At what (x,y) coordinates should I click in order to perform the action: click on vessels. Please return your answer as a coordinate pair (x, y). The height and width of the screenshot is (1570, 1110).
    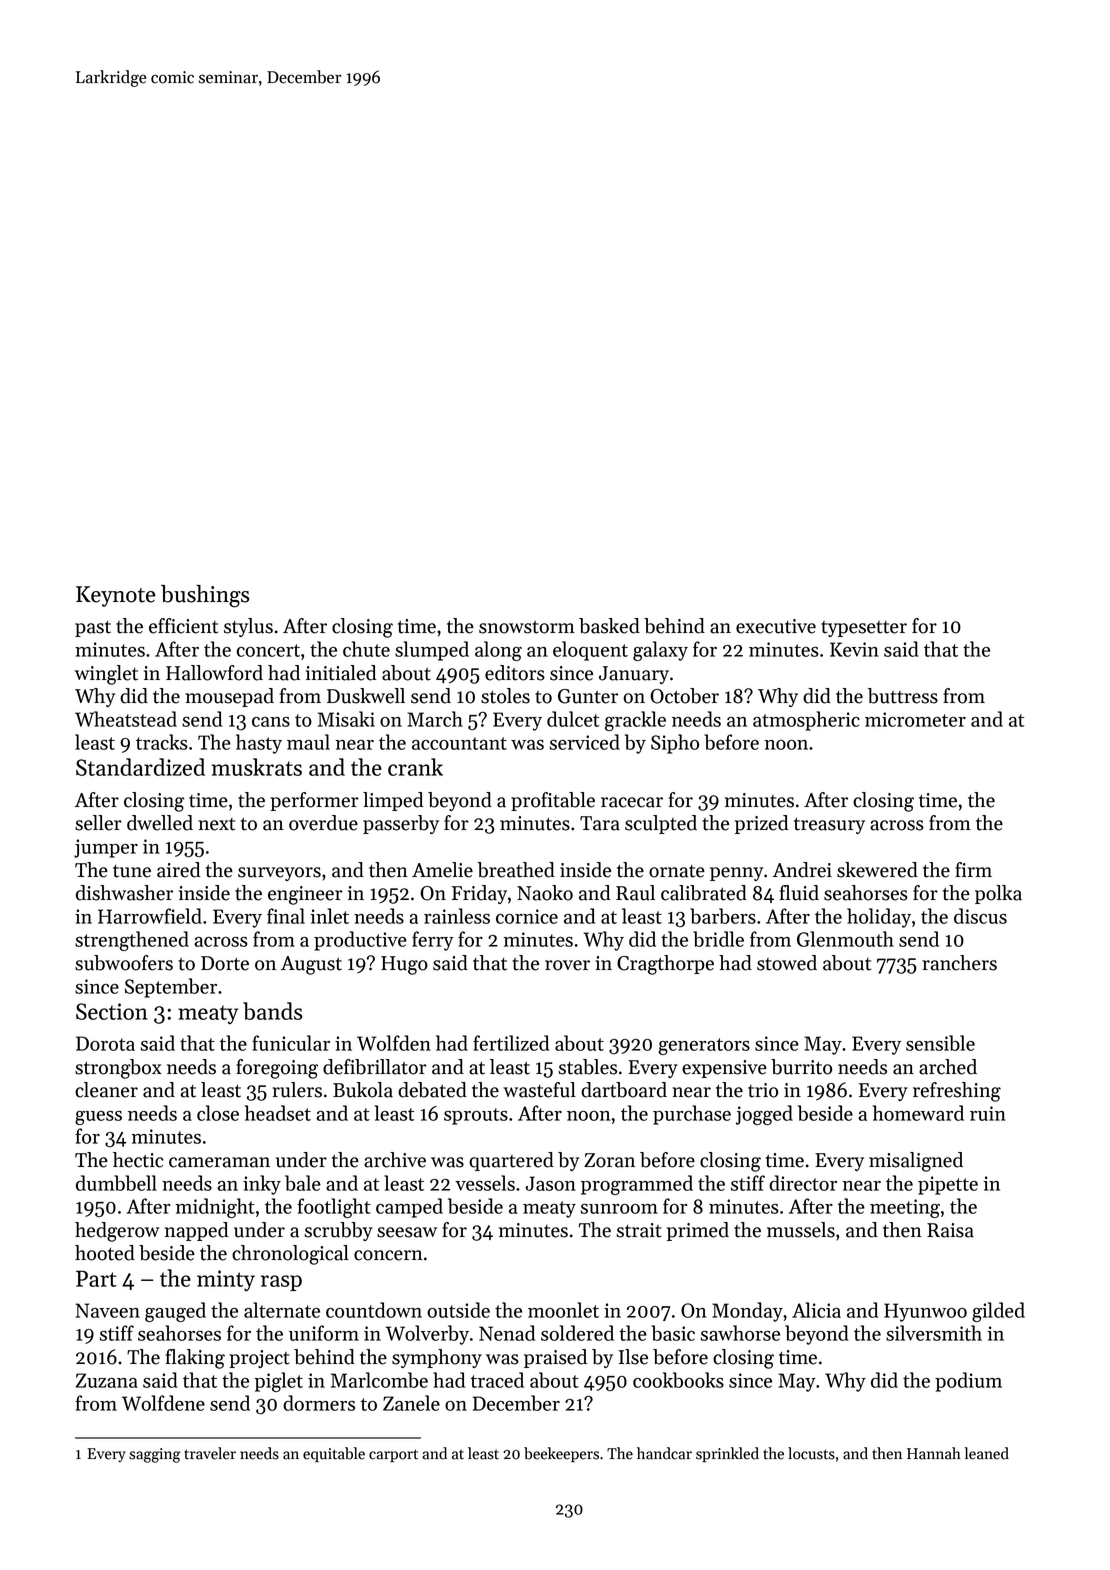
    Looking at the image, I should click on (485, 1183).
